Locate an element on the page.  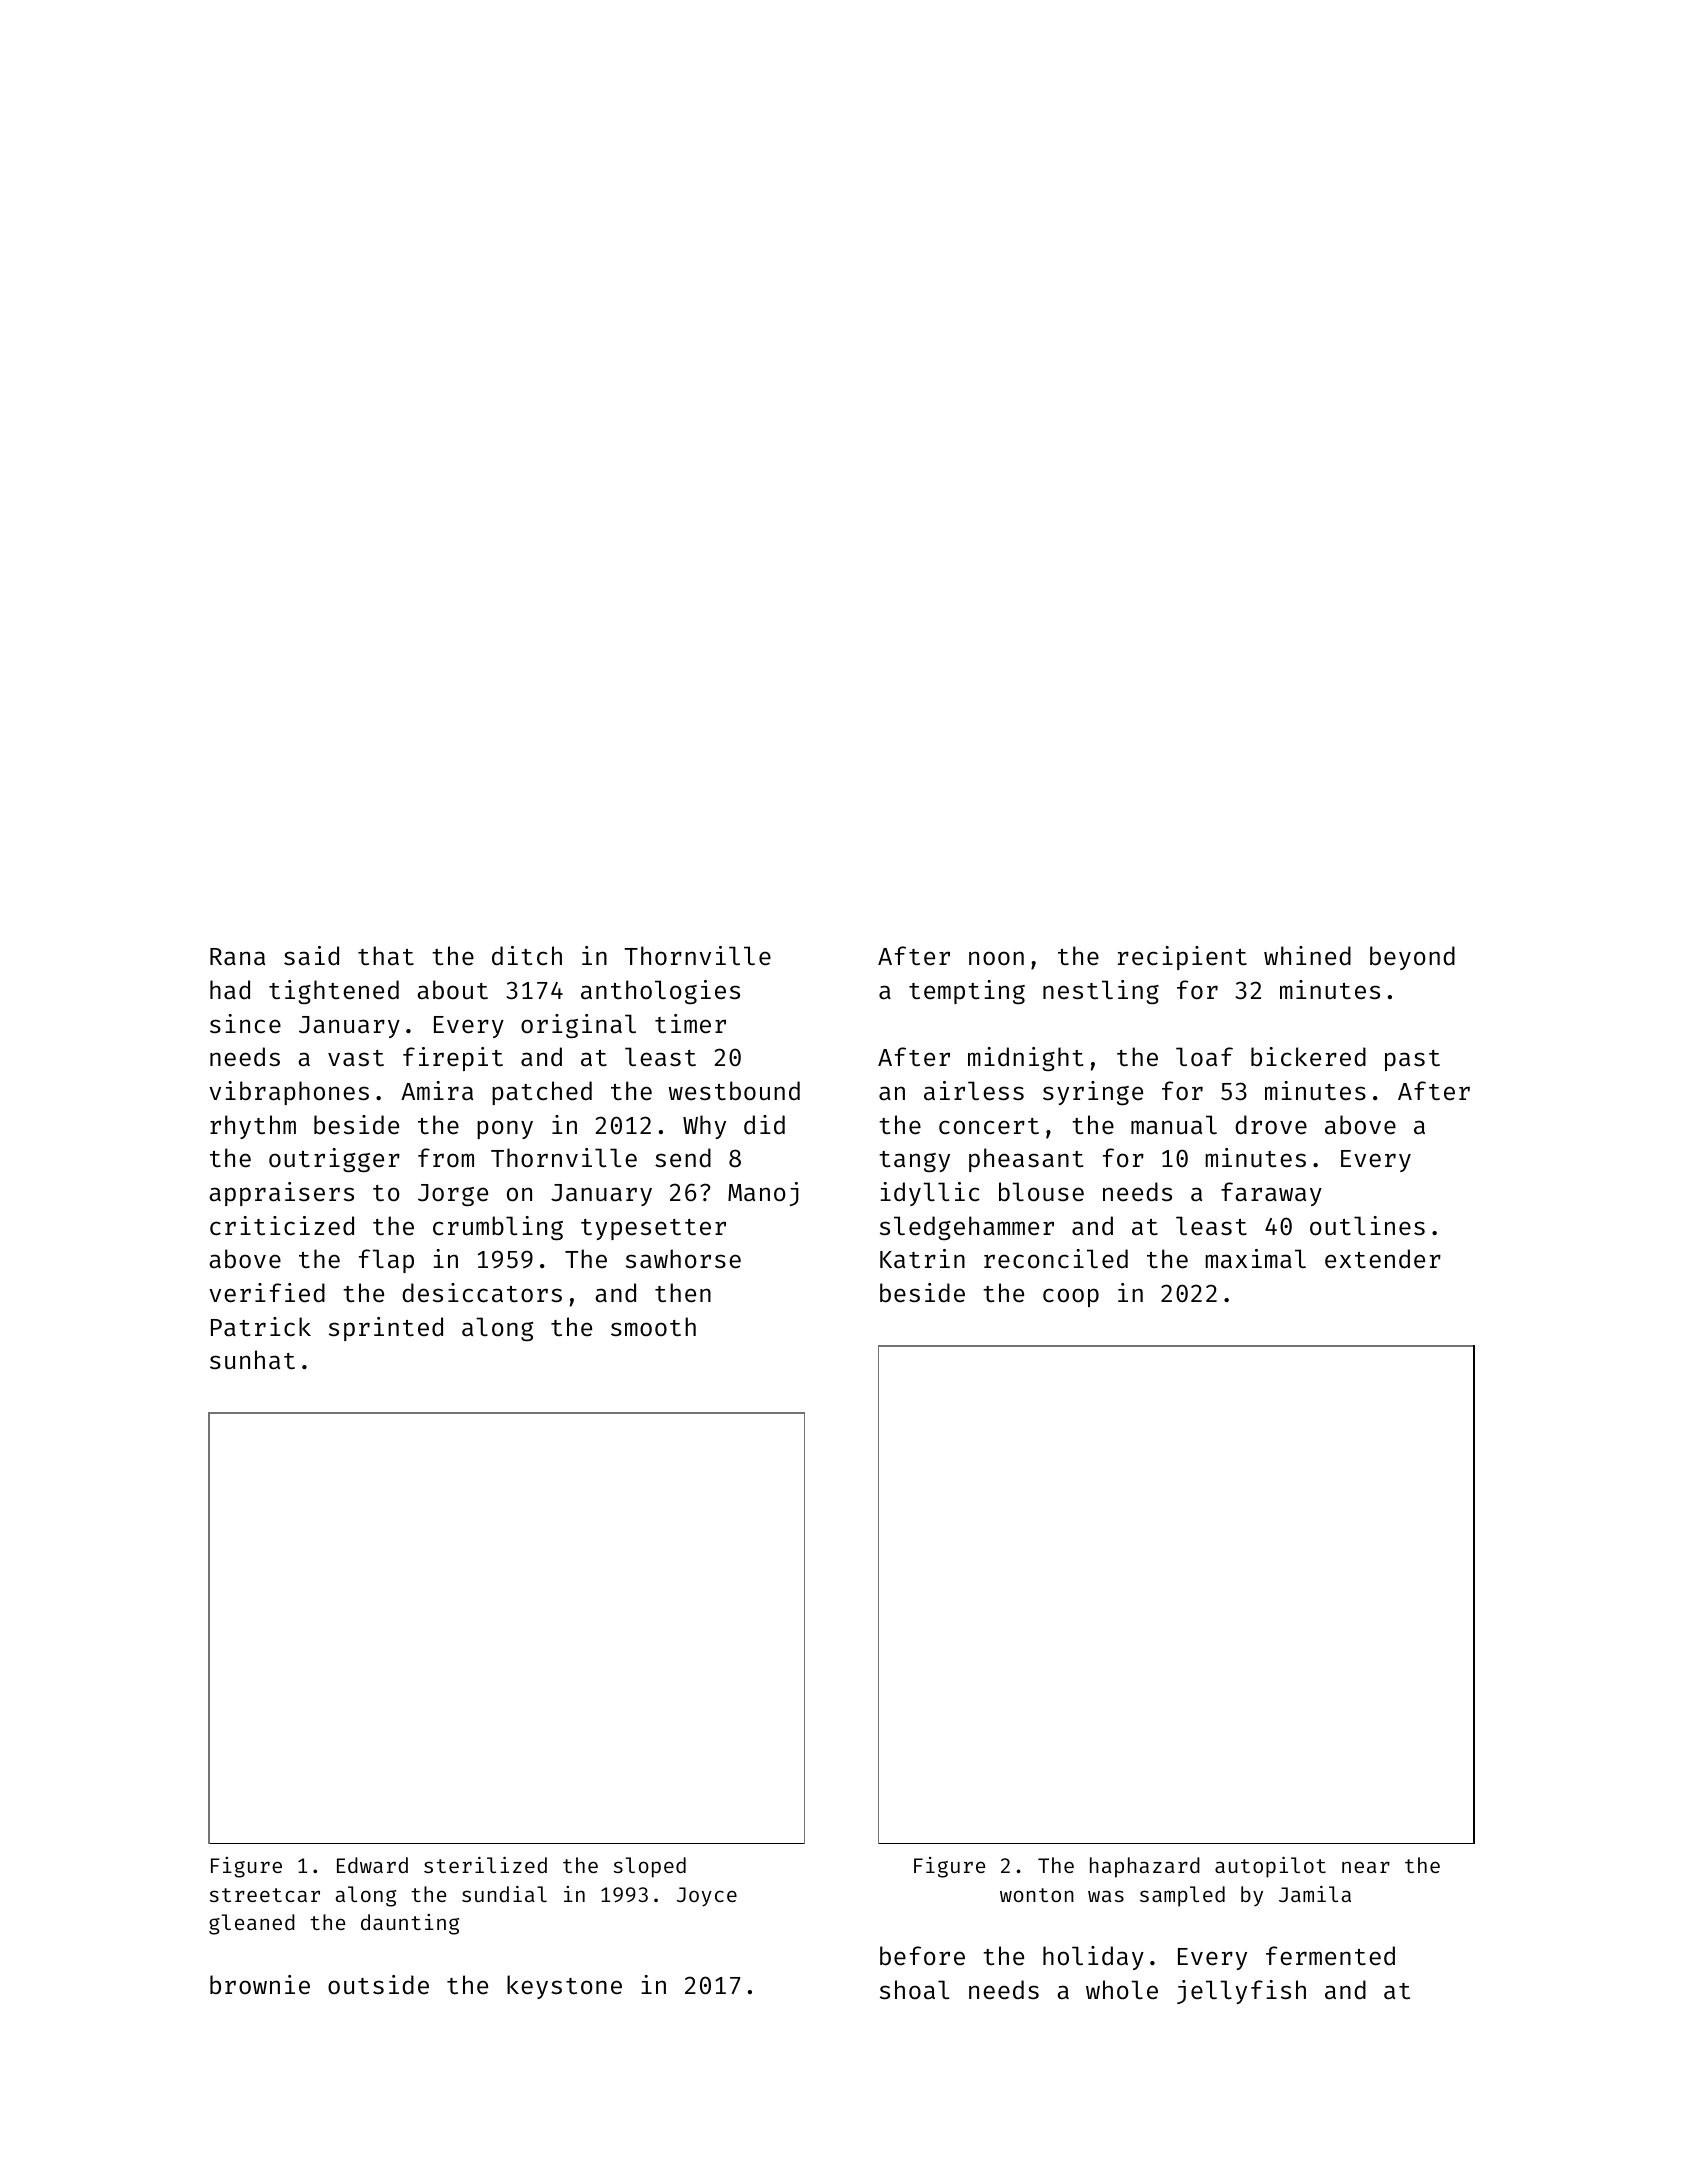
outrigger is located at coordinates (334, 1160).
